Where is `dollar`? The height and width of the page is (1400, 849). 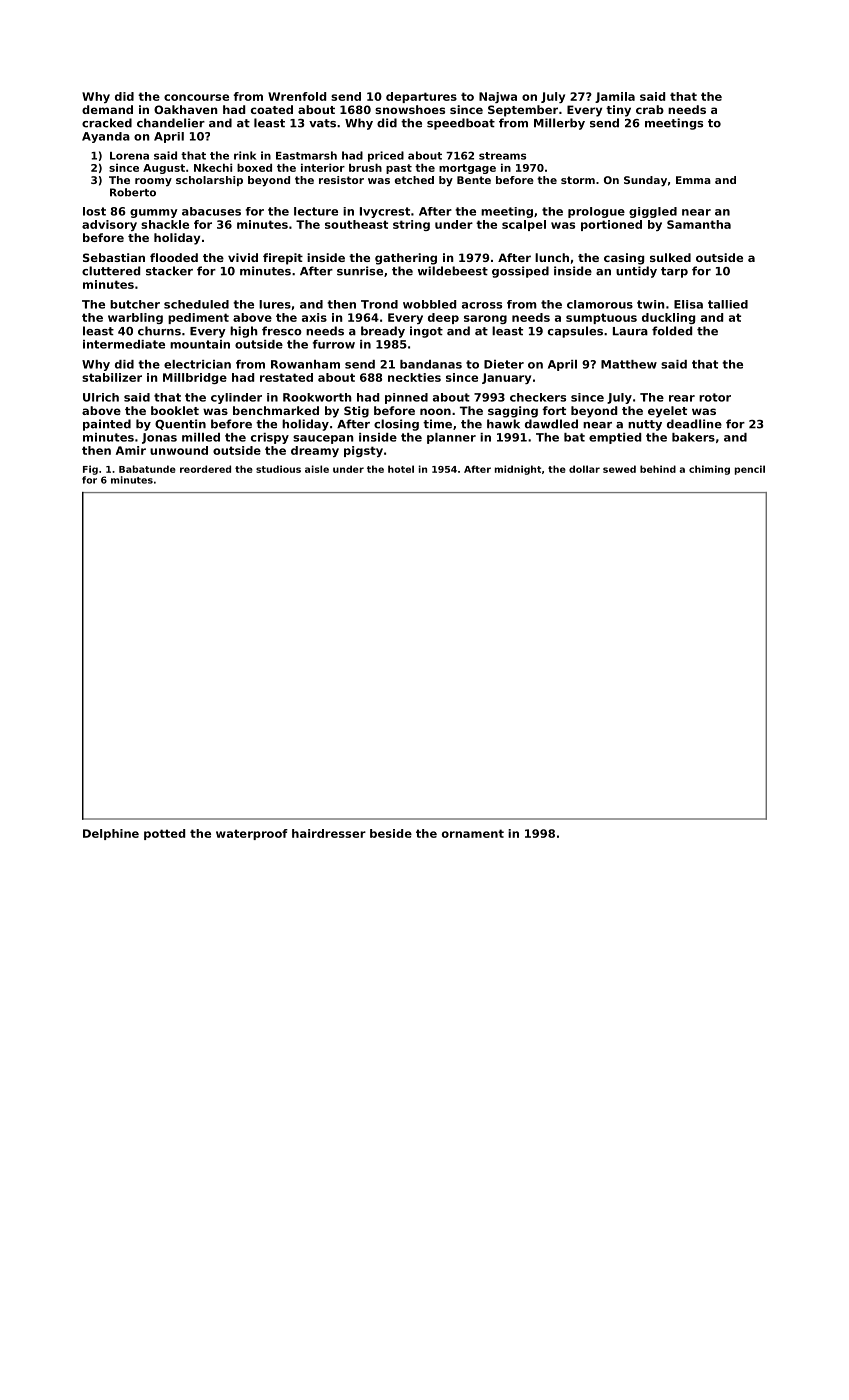 dollar is located at coordinates (584, 469).
